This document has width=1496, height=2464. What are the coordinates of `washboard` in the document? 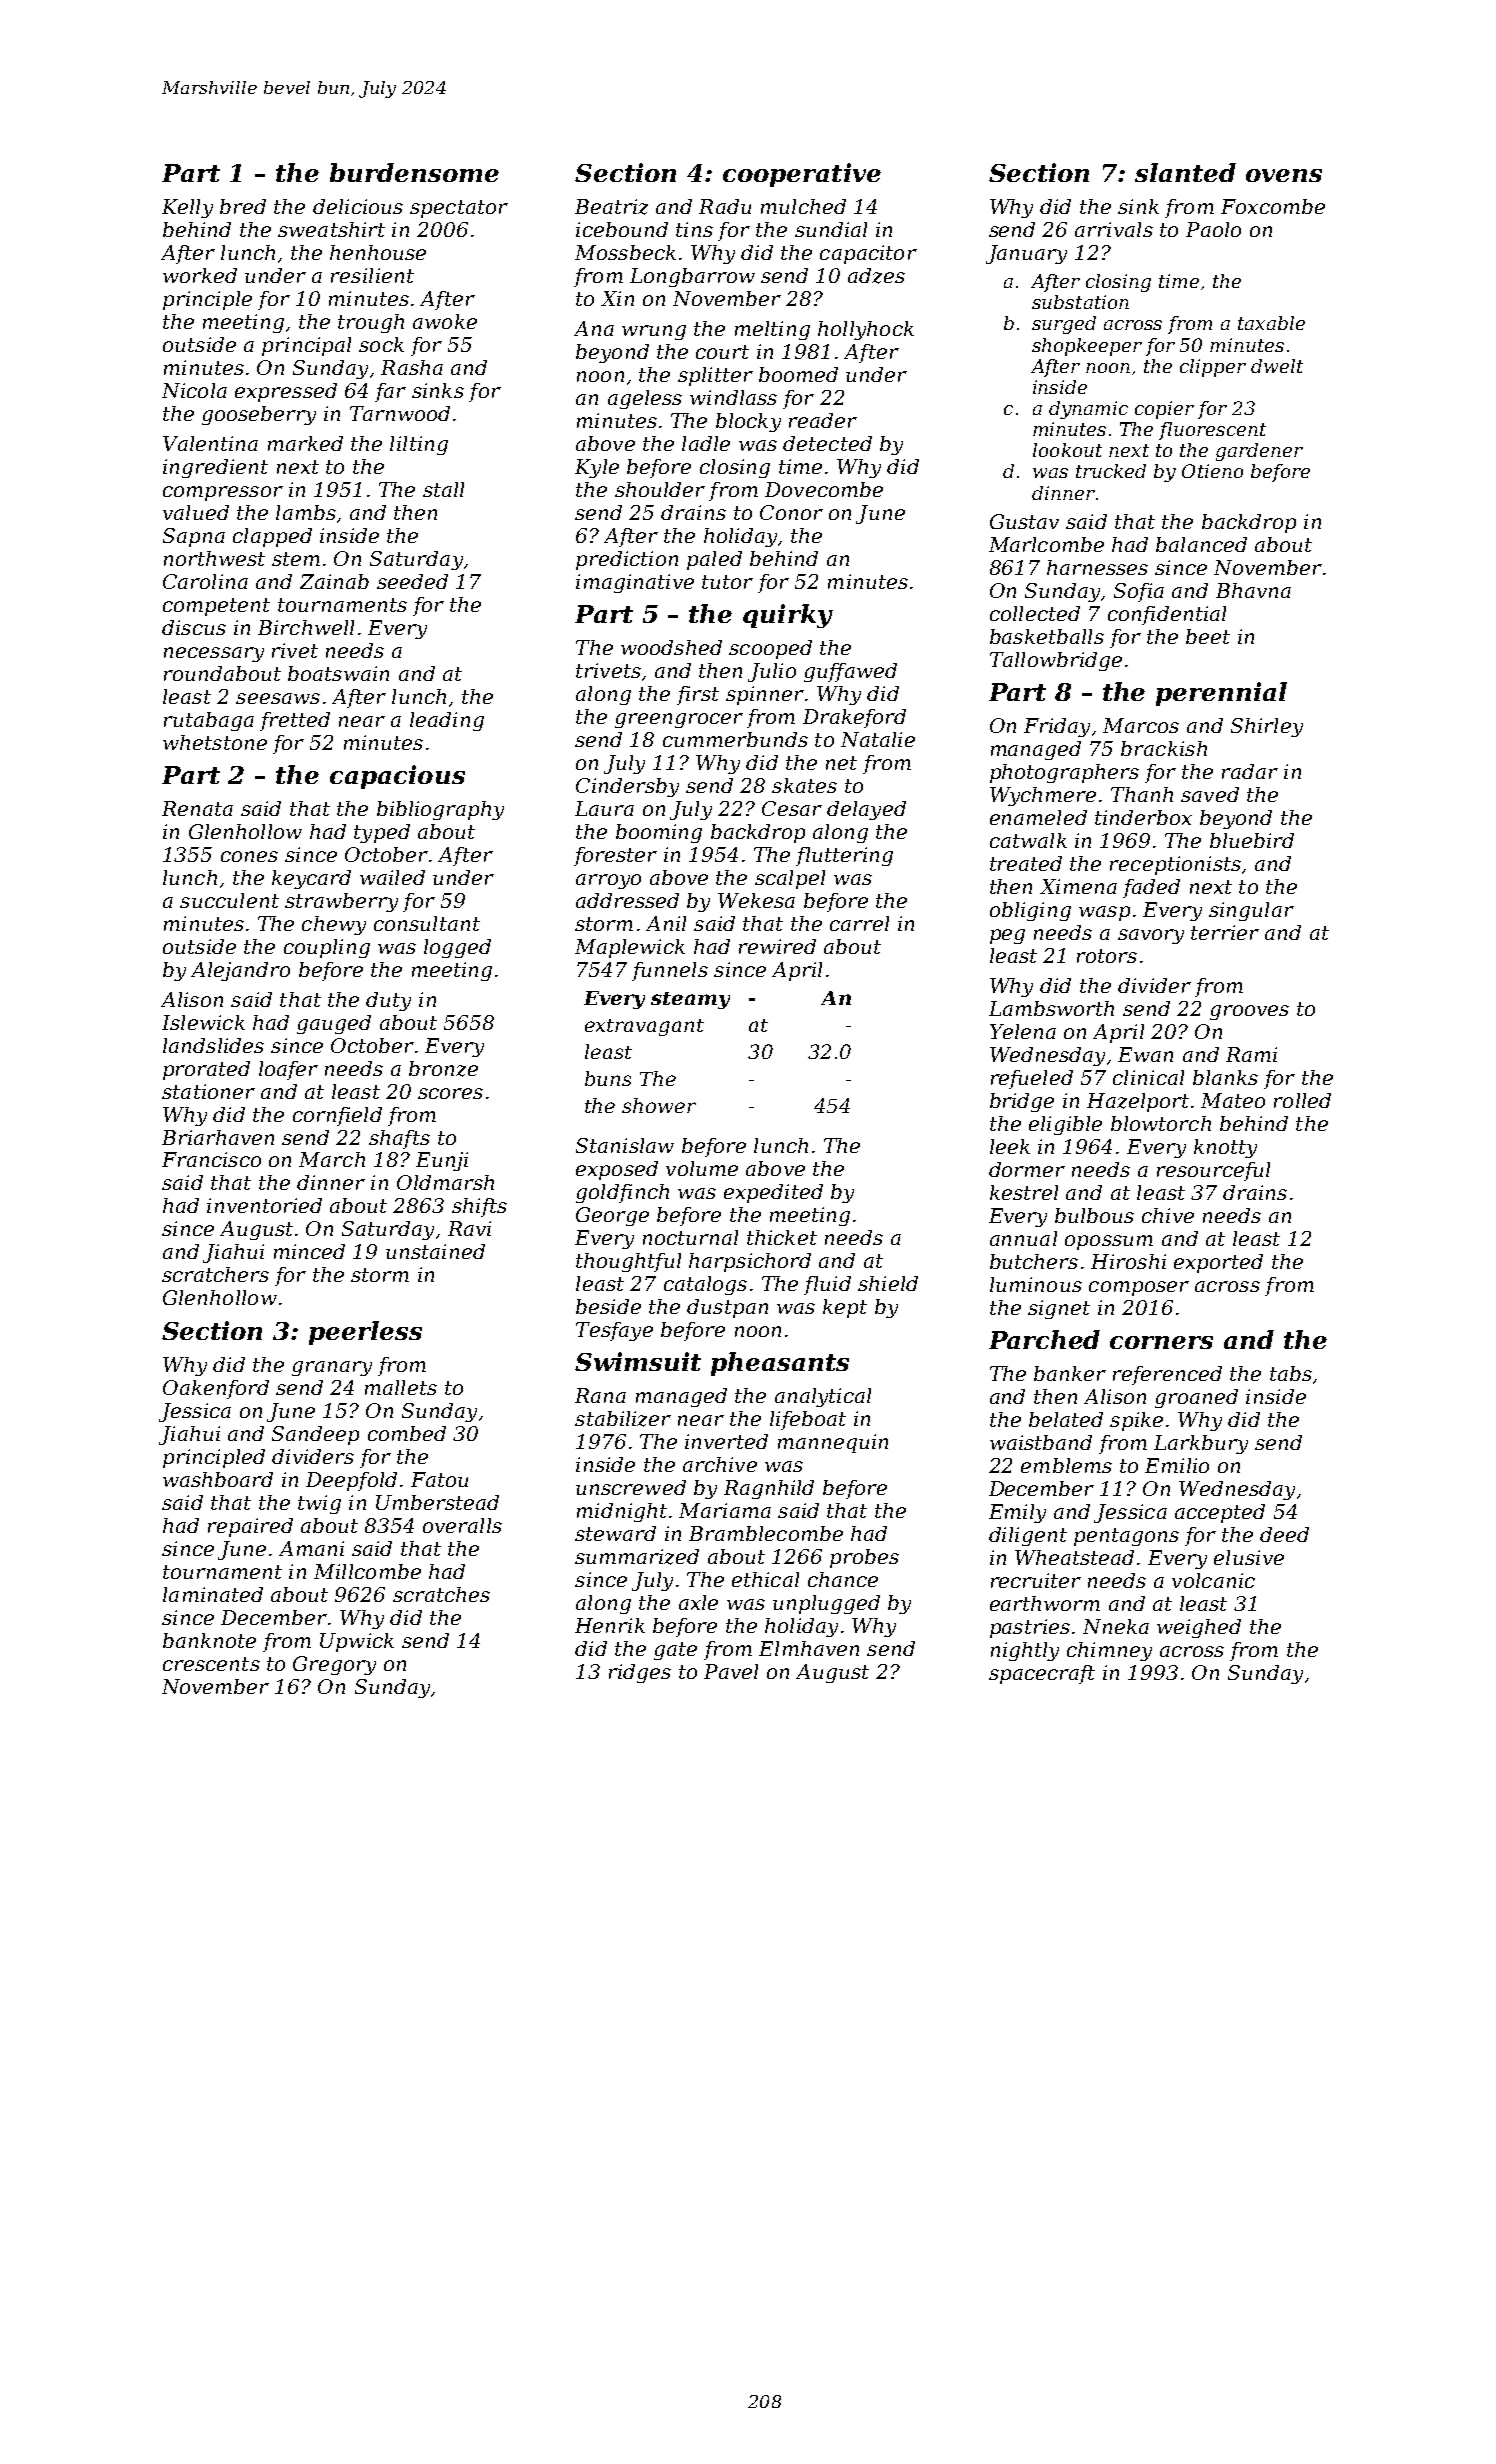 It's located at (218, 1479).
